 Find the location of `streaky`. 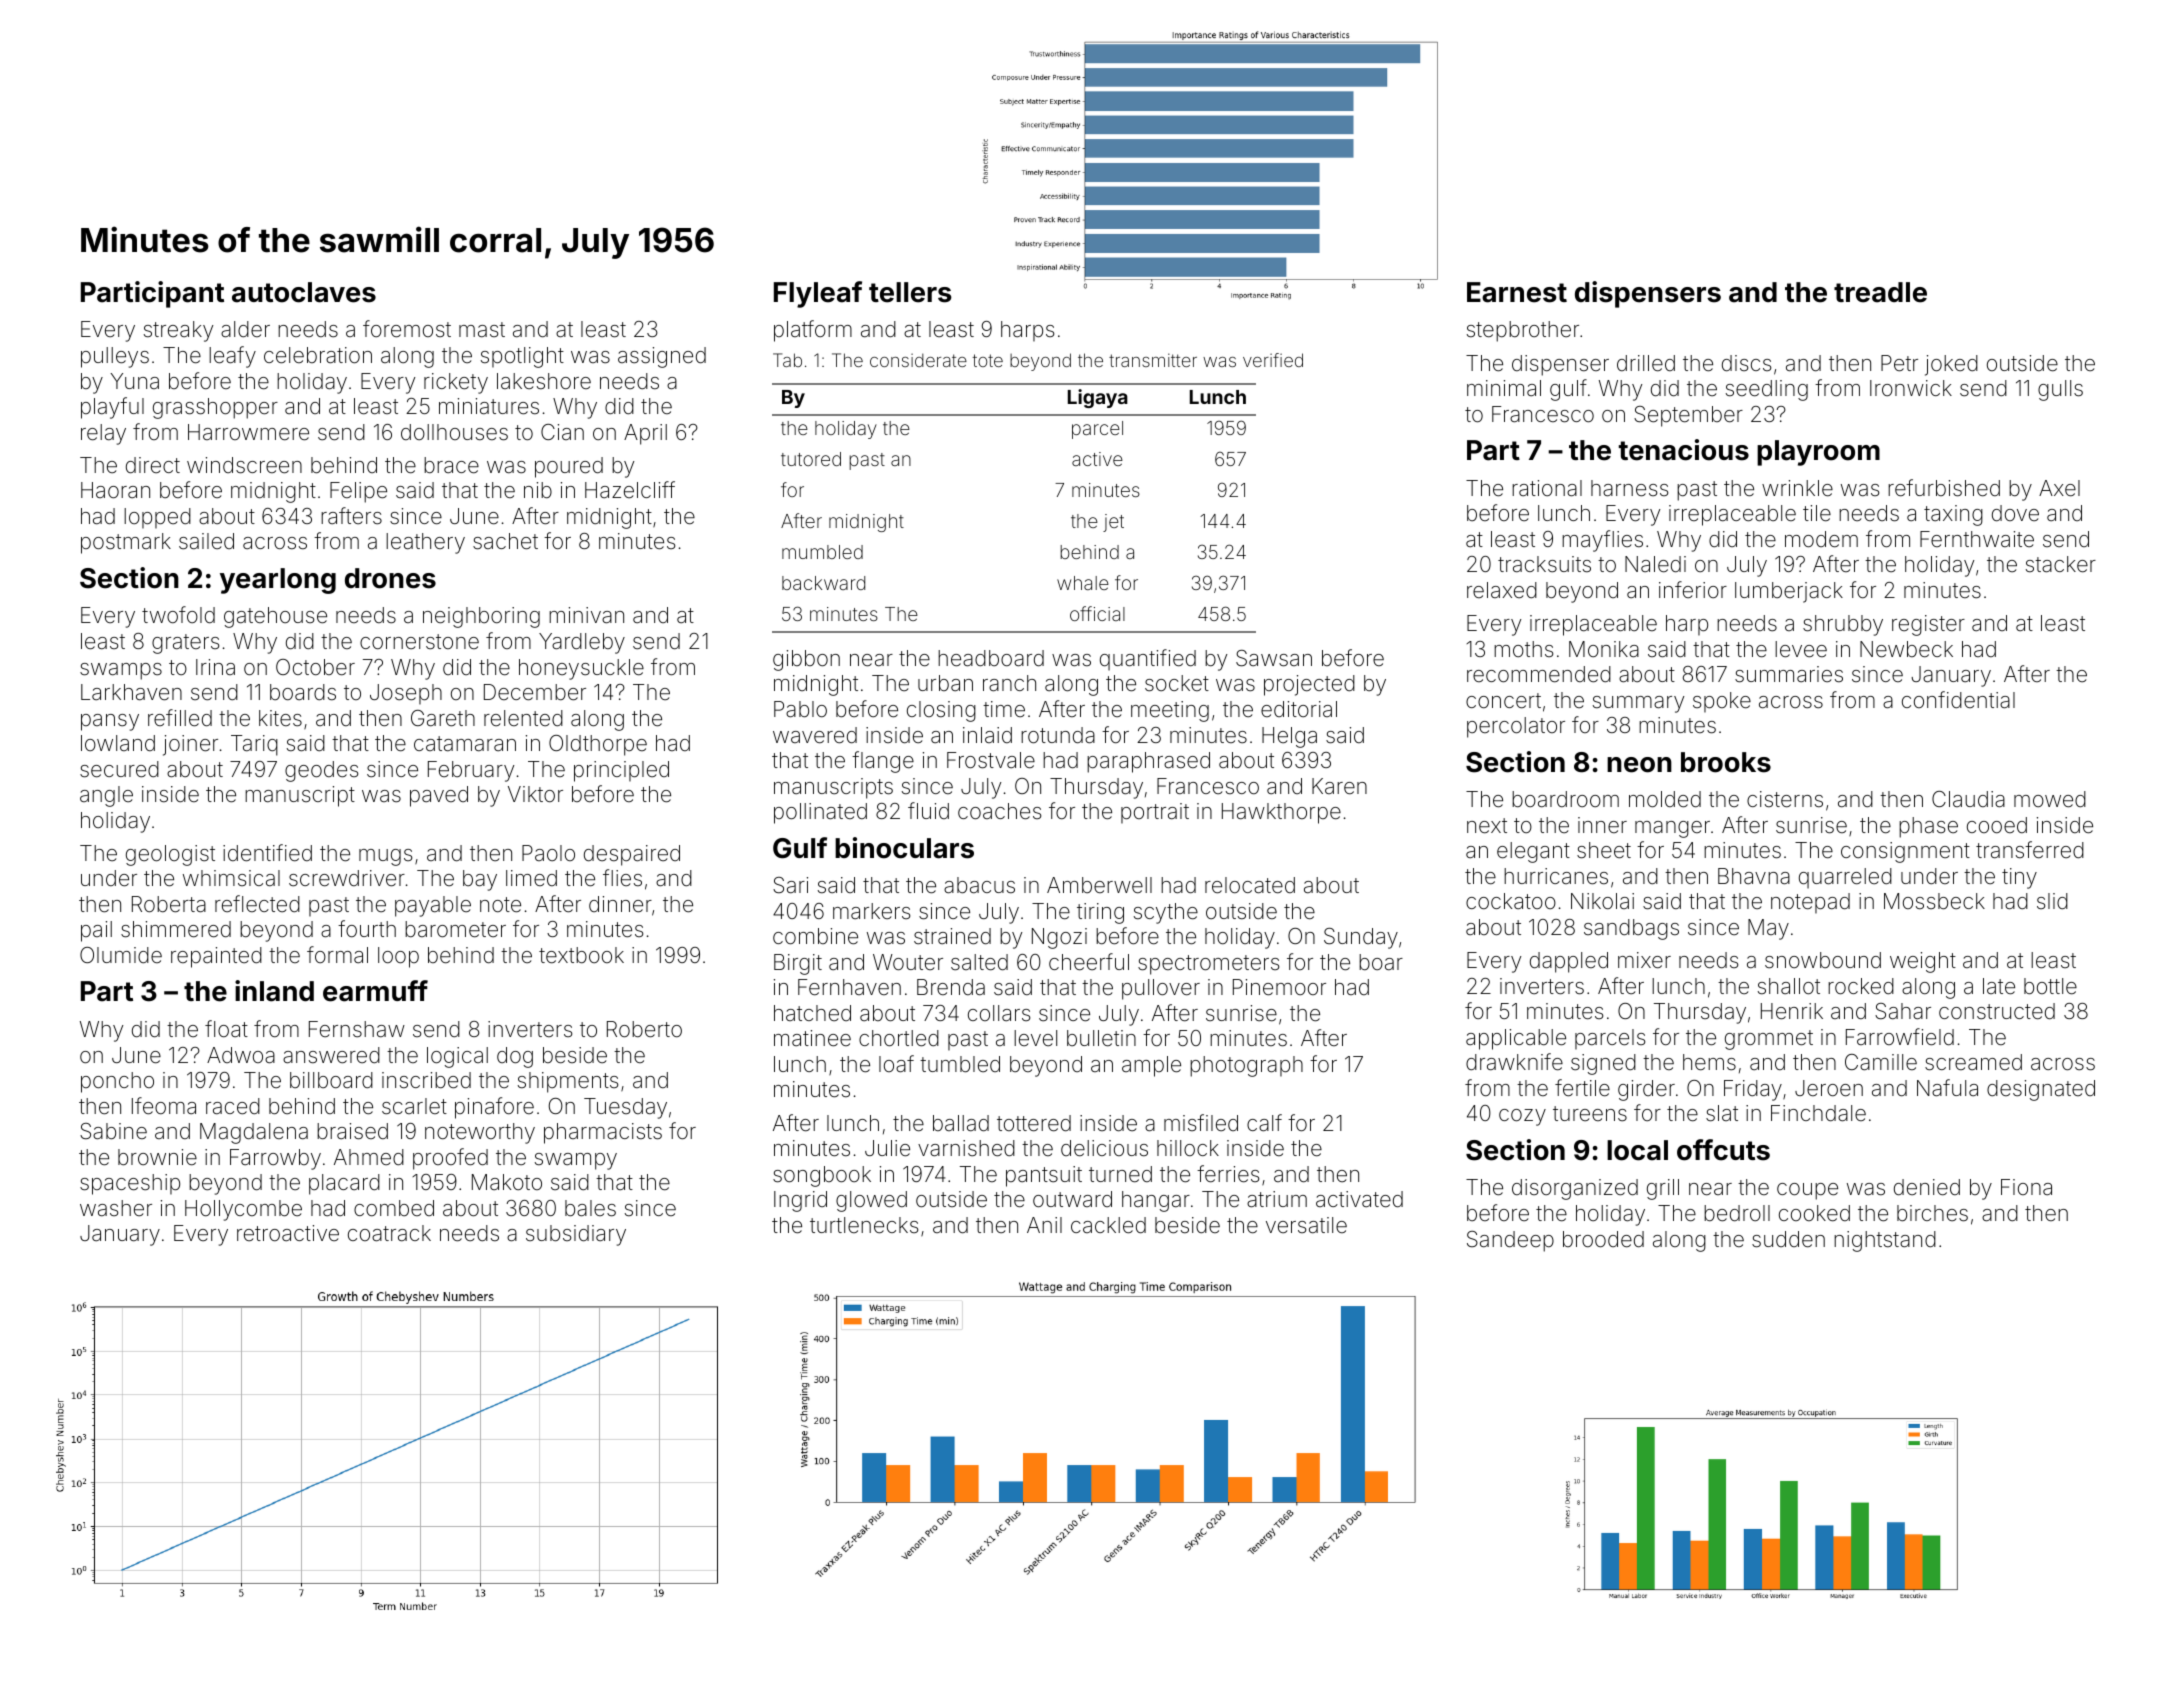

streaky is located at coordinates (178, 331).
